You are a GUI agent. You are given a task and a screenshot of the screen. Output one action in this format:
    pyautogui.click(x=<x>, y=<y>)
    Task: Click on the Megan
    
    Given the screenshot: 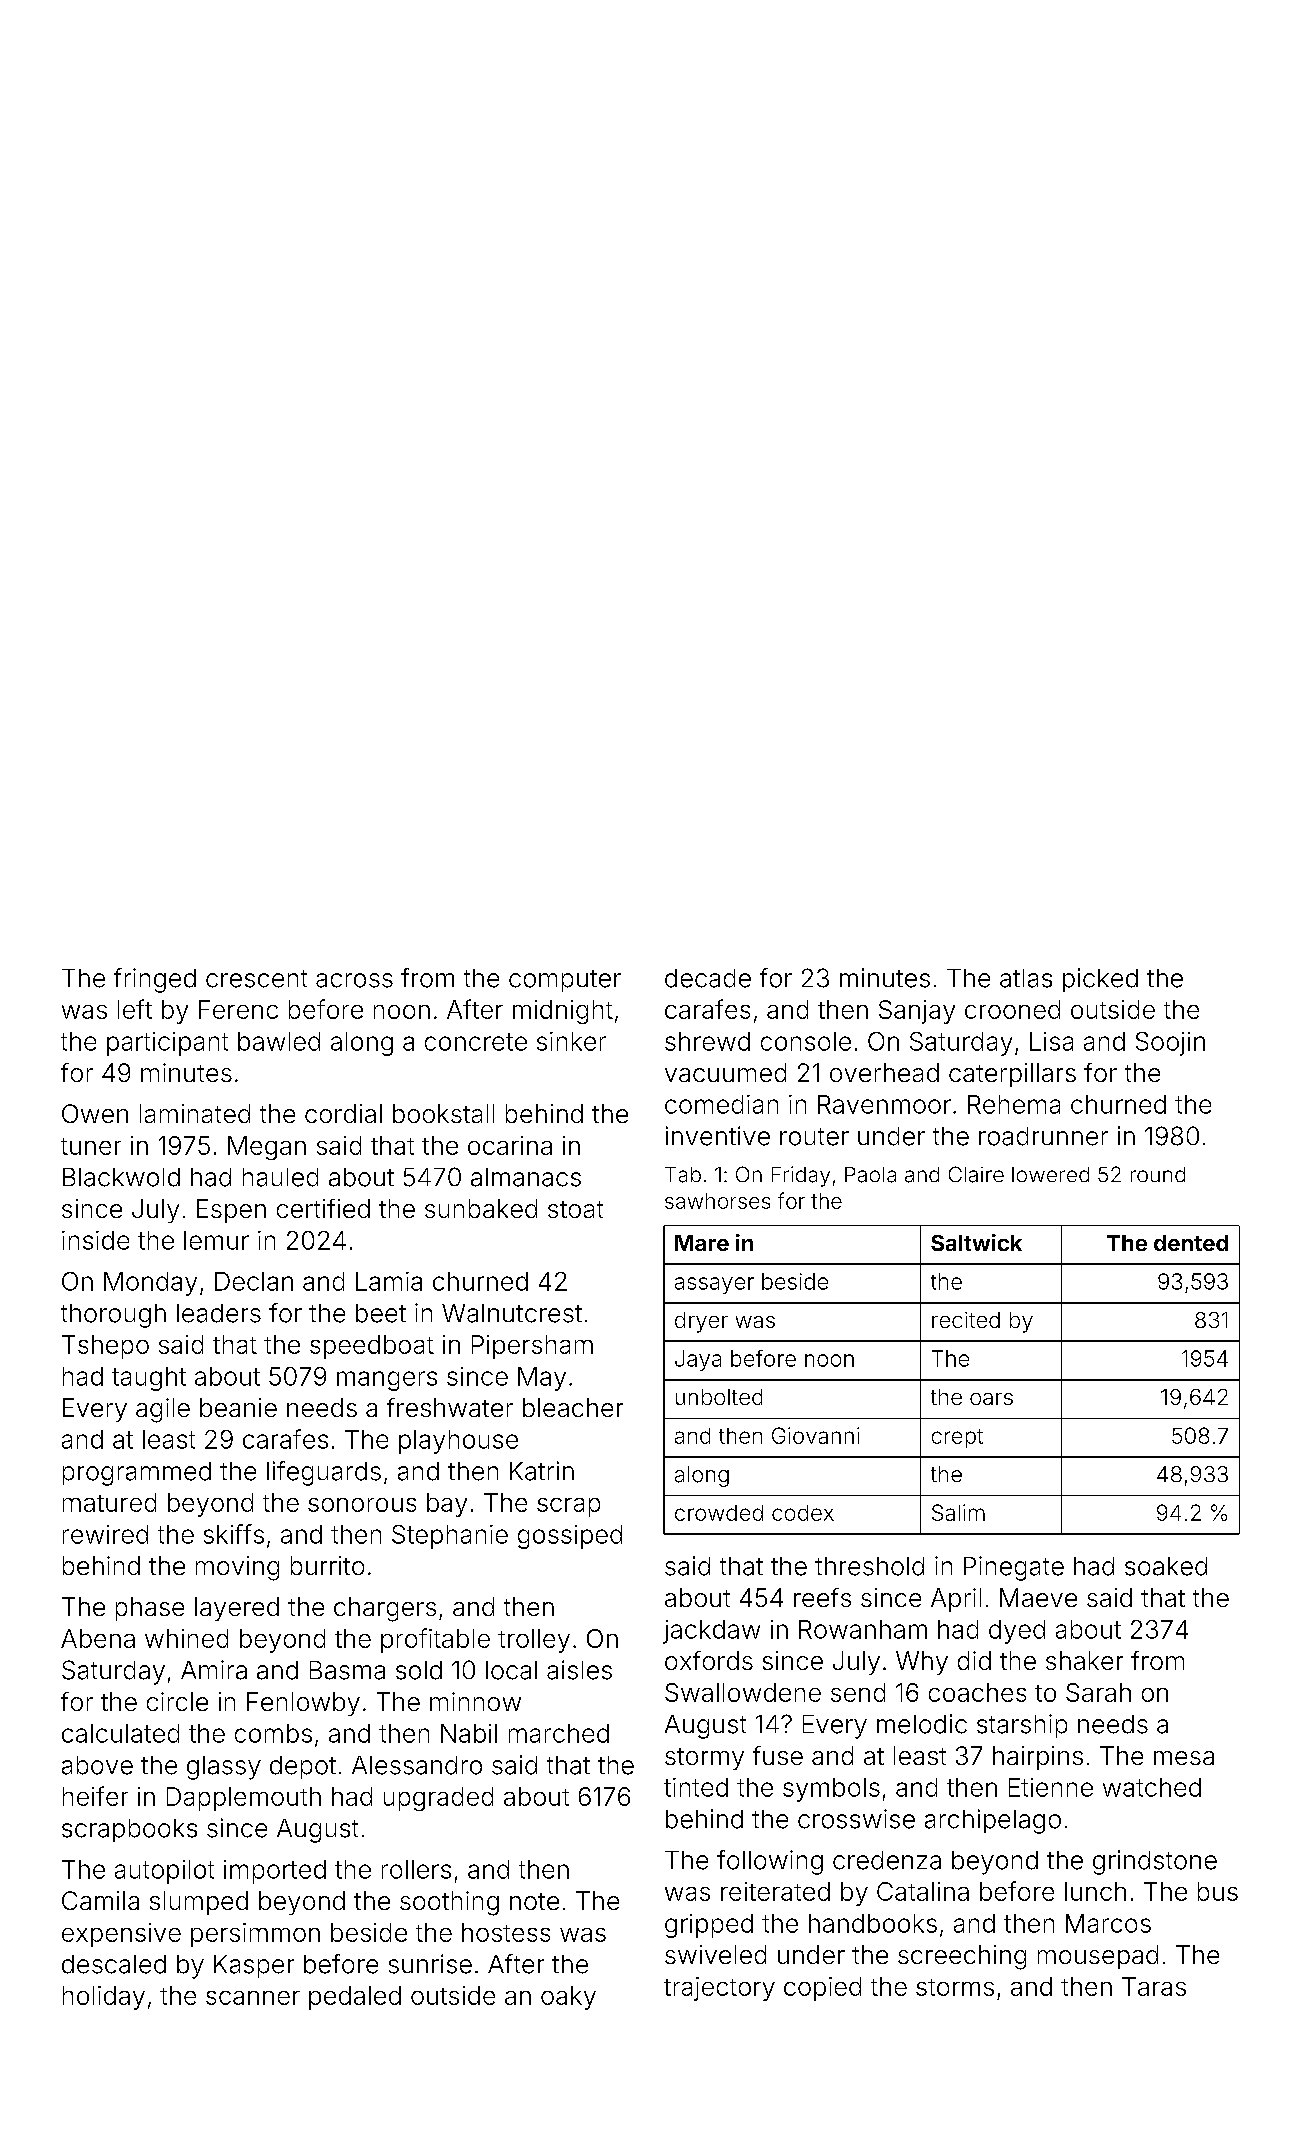 What is the action you would take?
    pyautogui.click(x=267, y=1148)
